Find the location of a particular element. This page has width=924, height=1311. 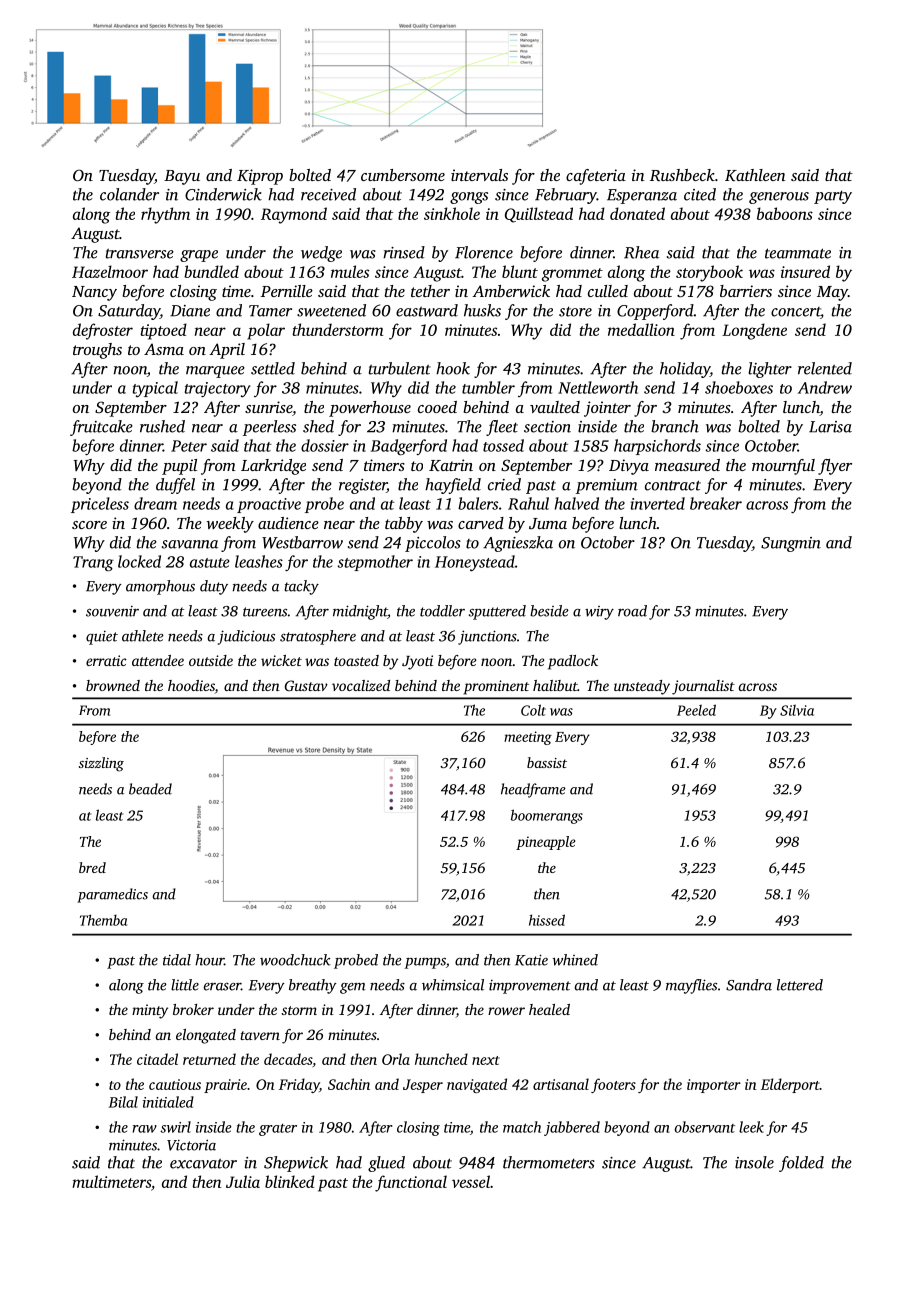

Diane is located at coordinates (190, 311).
